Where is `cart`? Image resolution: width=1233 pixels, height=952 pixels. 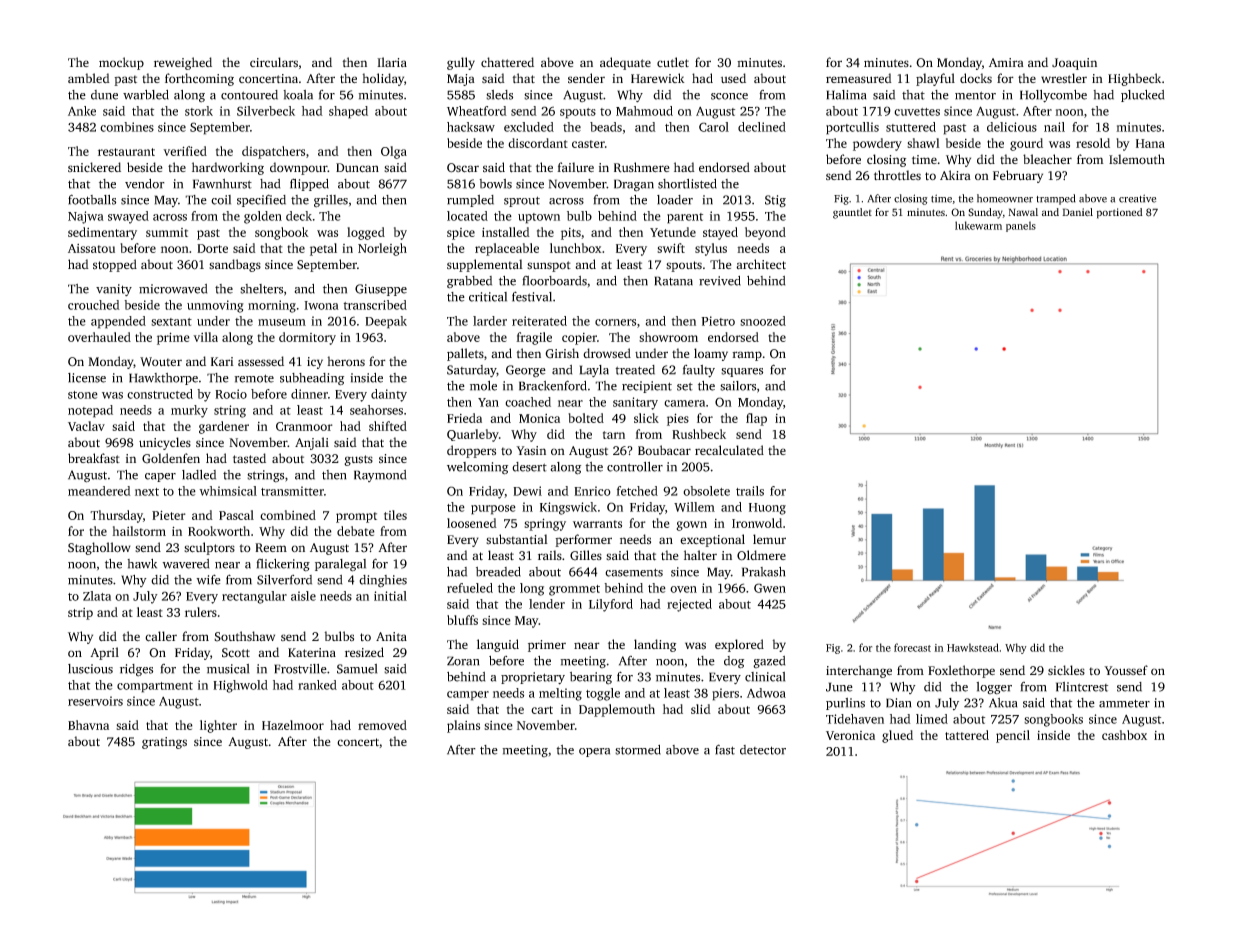 cart is located at coordinates (542, 710).
